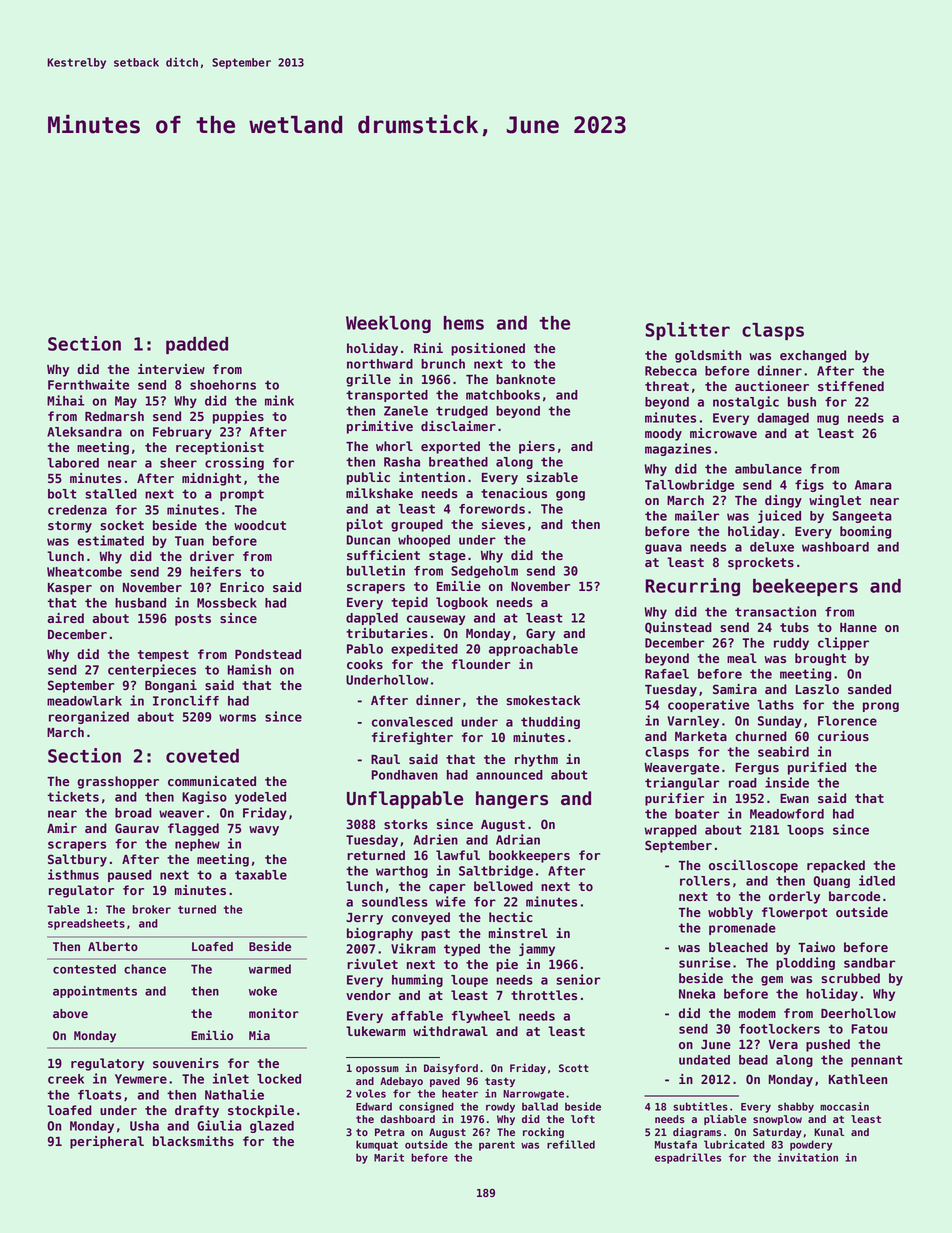 Image resolution: width=952 pixels, height=1233 pixels. I want to click on tempest, so click(163, 656).
